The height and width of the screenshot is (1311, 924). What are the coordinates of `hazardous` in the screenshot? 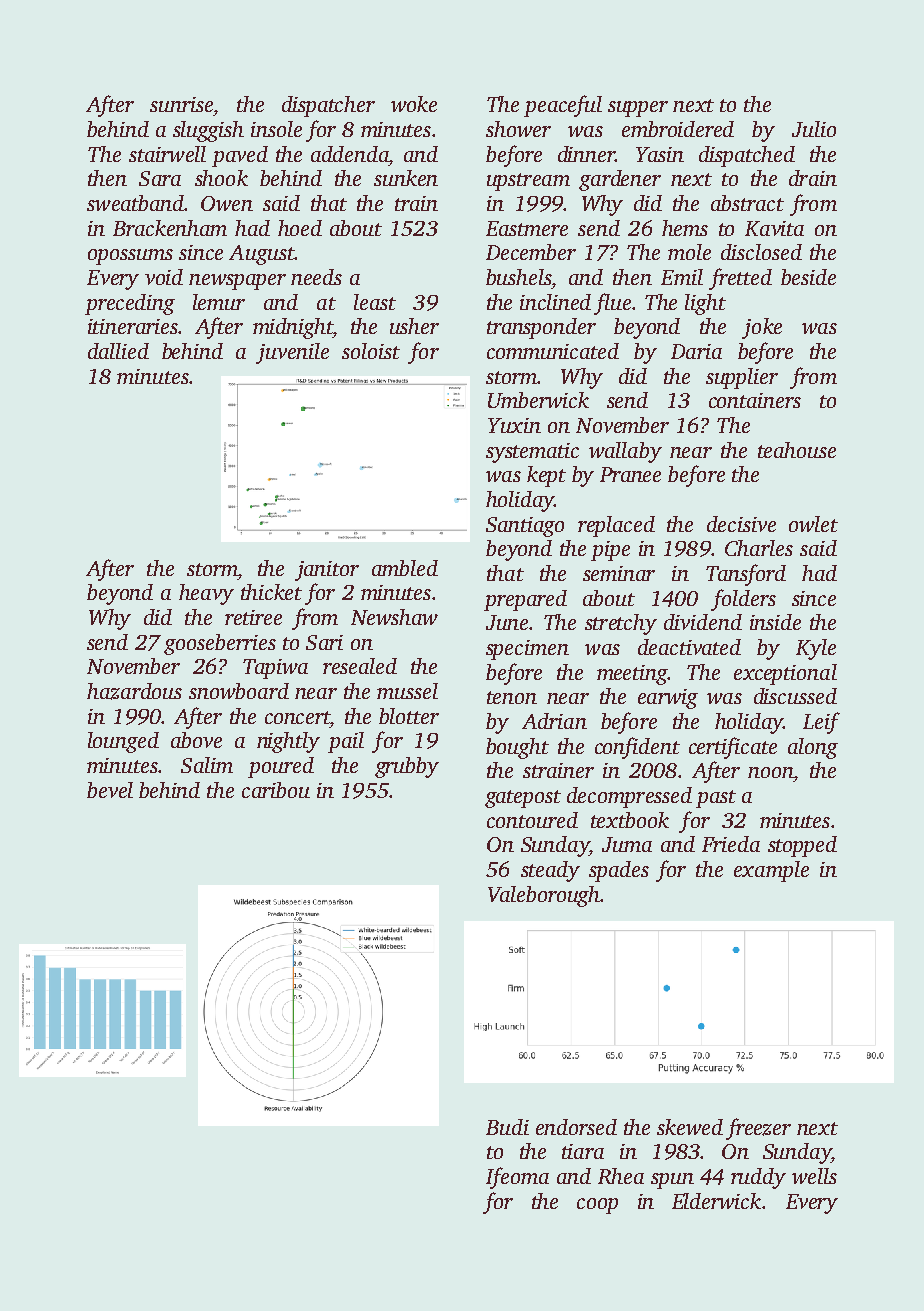 It's located at (134, 691).
